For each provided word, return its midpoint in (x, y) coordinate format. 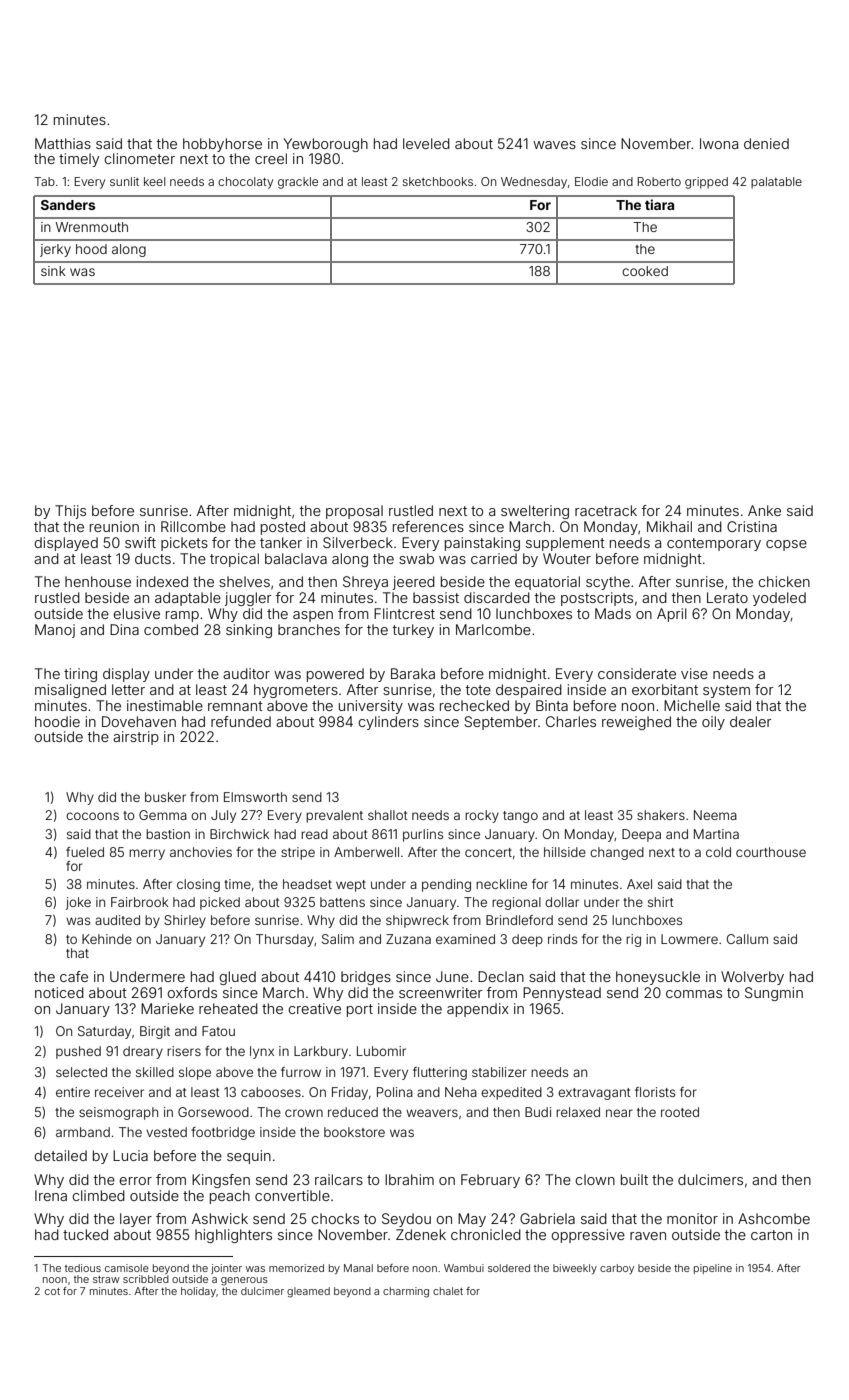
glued (237, 978)
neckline (501, 884)
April (672, 615)
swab (416, 558)
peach (230, 1197)
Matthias (63, 143)
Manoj (55, 631)
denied (766, 143)
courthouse (771, 852)
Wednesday (534, 183)
